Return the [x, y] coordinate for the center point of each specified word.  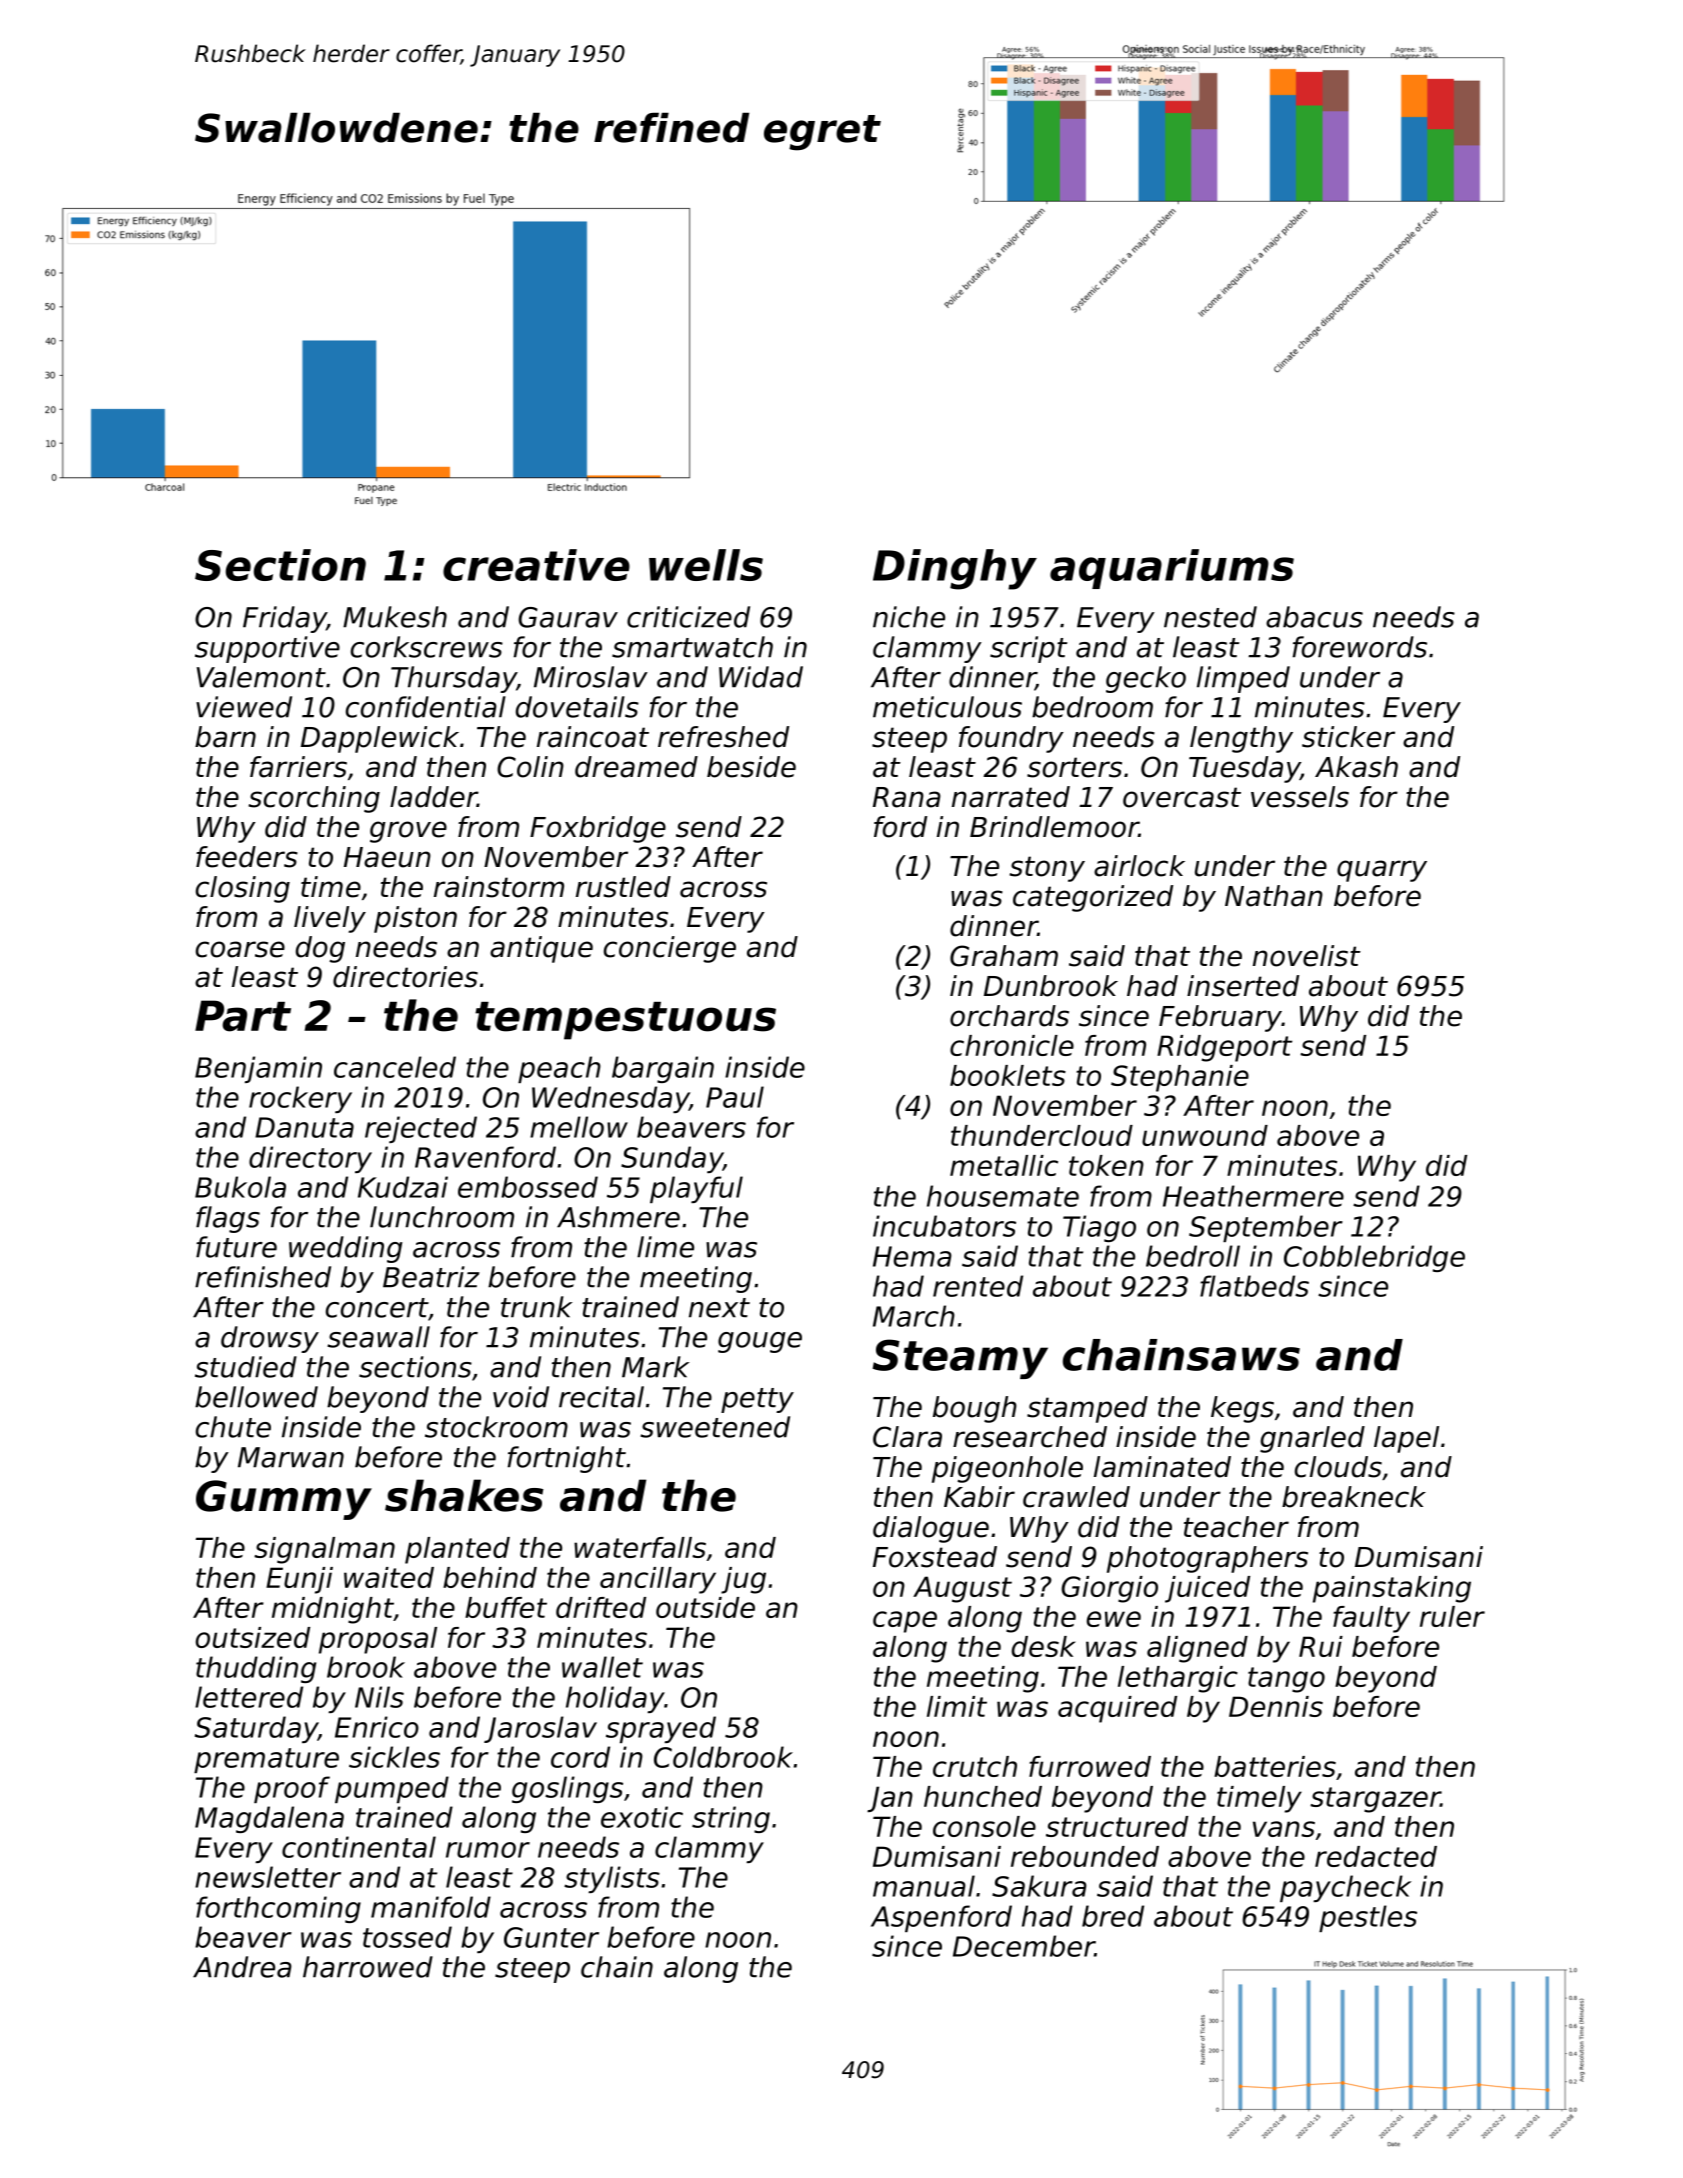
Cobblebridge [1374, 1258]
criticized [688, 617]
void [521, 1397]
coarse [240, 949]
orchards [1009, 1016]
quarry [1382, 871]
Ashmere [618, 1217]
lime [665, 1247]
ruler [1452, 1616]
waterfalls [640, 1547]
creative [536, 565]
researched [1030, 1437]
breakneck [1354, 1497]
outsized [253, 1637]
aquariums [1172, 569]
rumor [488, 1850]
